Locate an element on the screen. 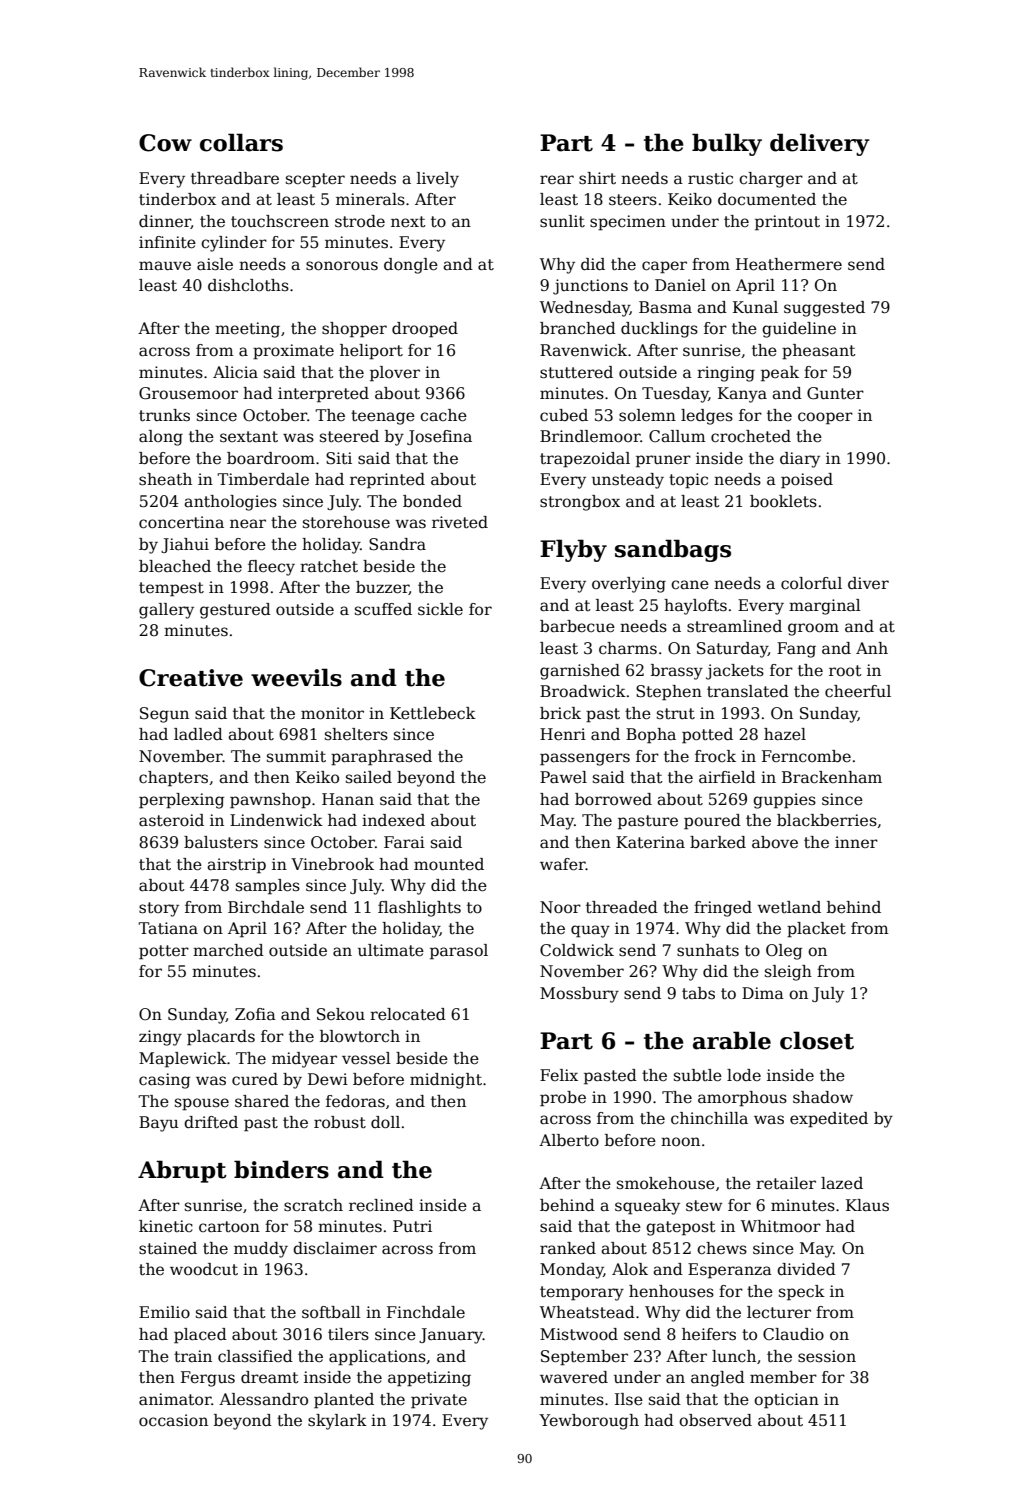  gallery is located at coordinates (166, 611).
